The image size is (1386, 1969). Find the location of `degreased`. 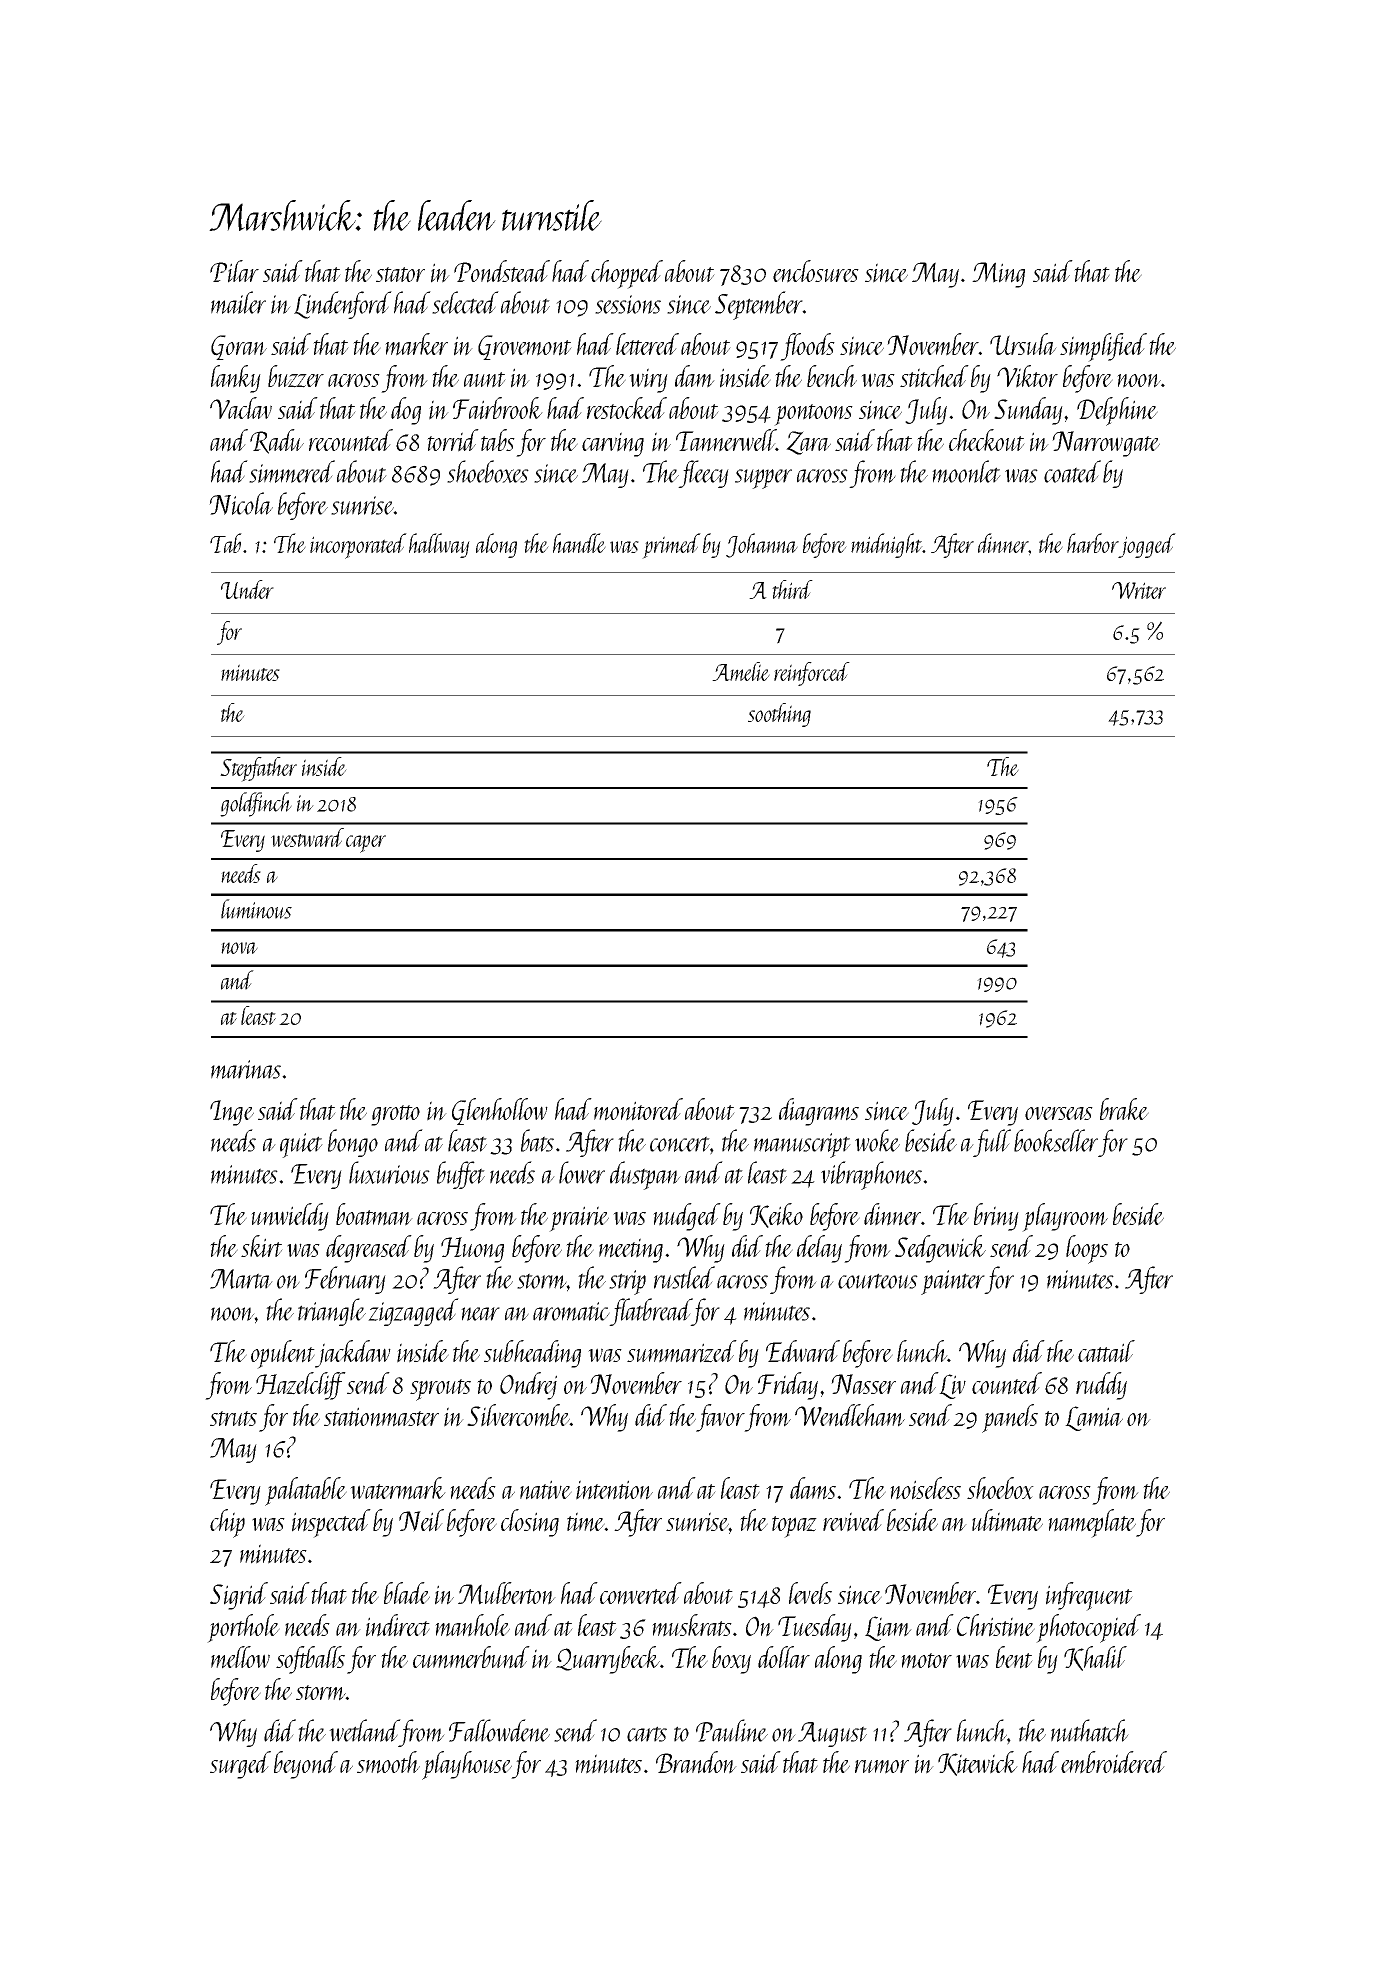

degreased is located at coordinates (369, 1249).
